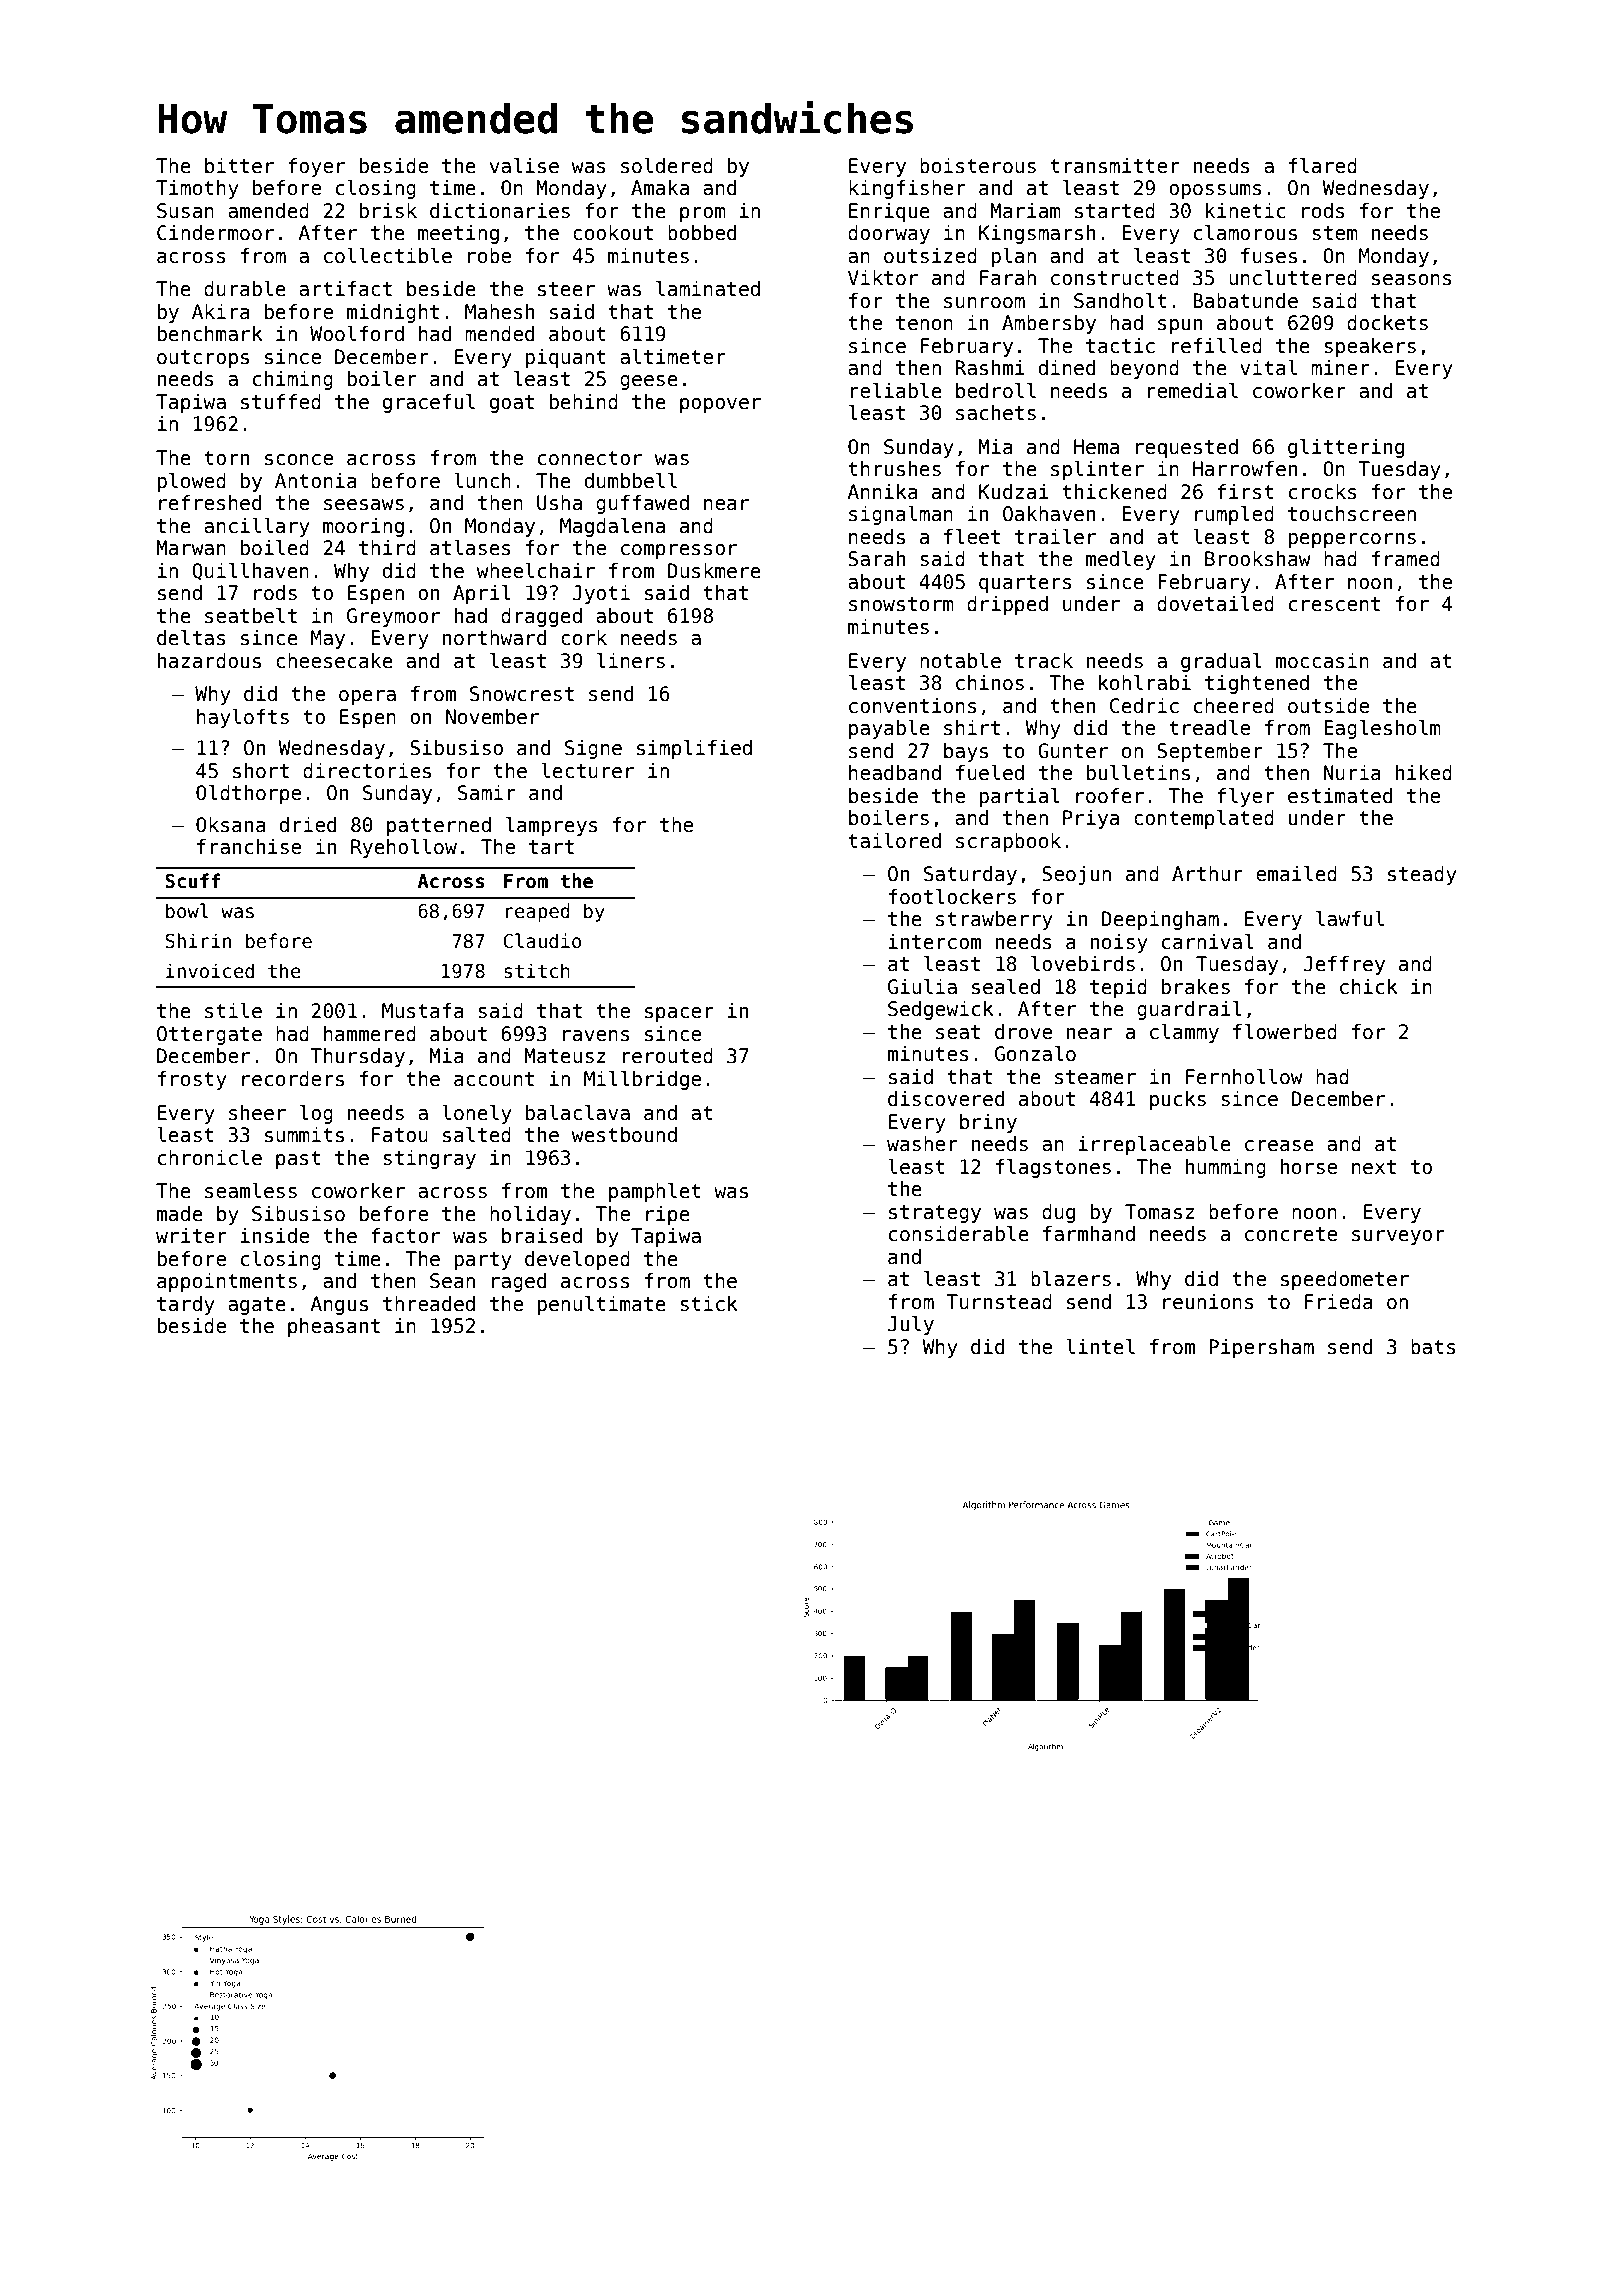 This page has height=2292, width=1620. What do you see at coordinates (649, 382) in the page?
I see `geese` at bounding box center [649, 382].
